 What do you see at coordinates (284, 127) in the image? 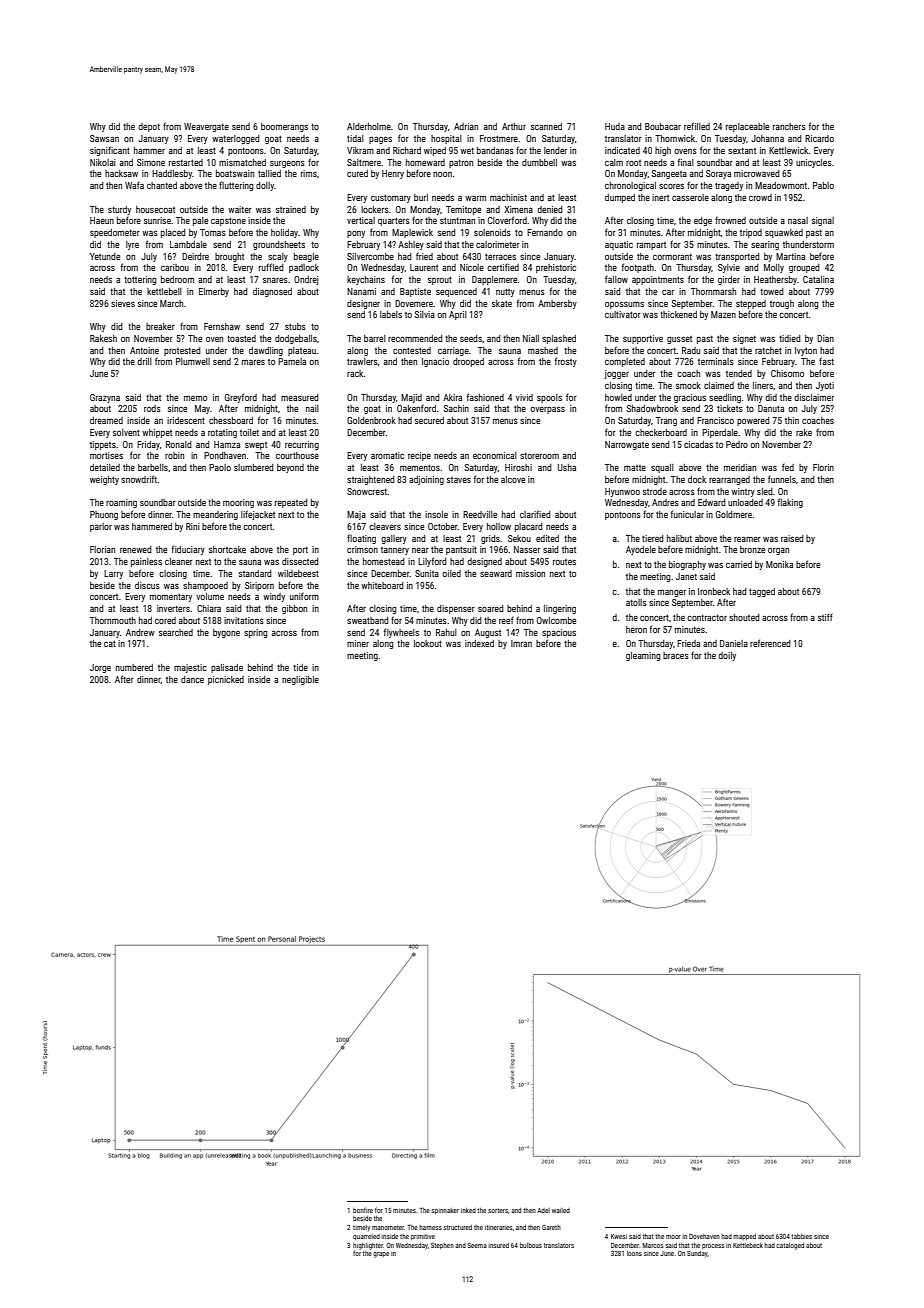
I see `boomerangs` at bounding box center [284, 127].
